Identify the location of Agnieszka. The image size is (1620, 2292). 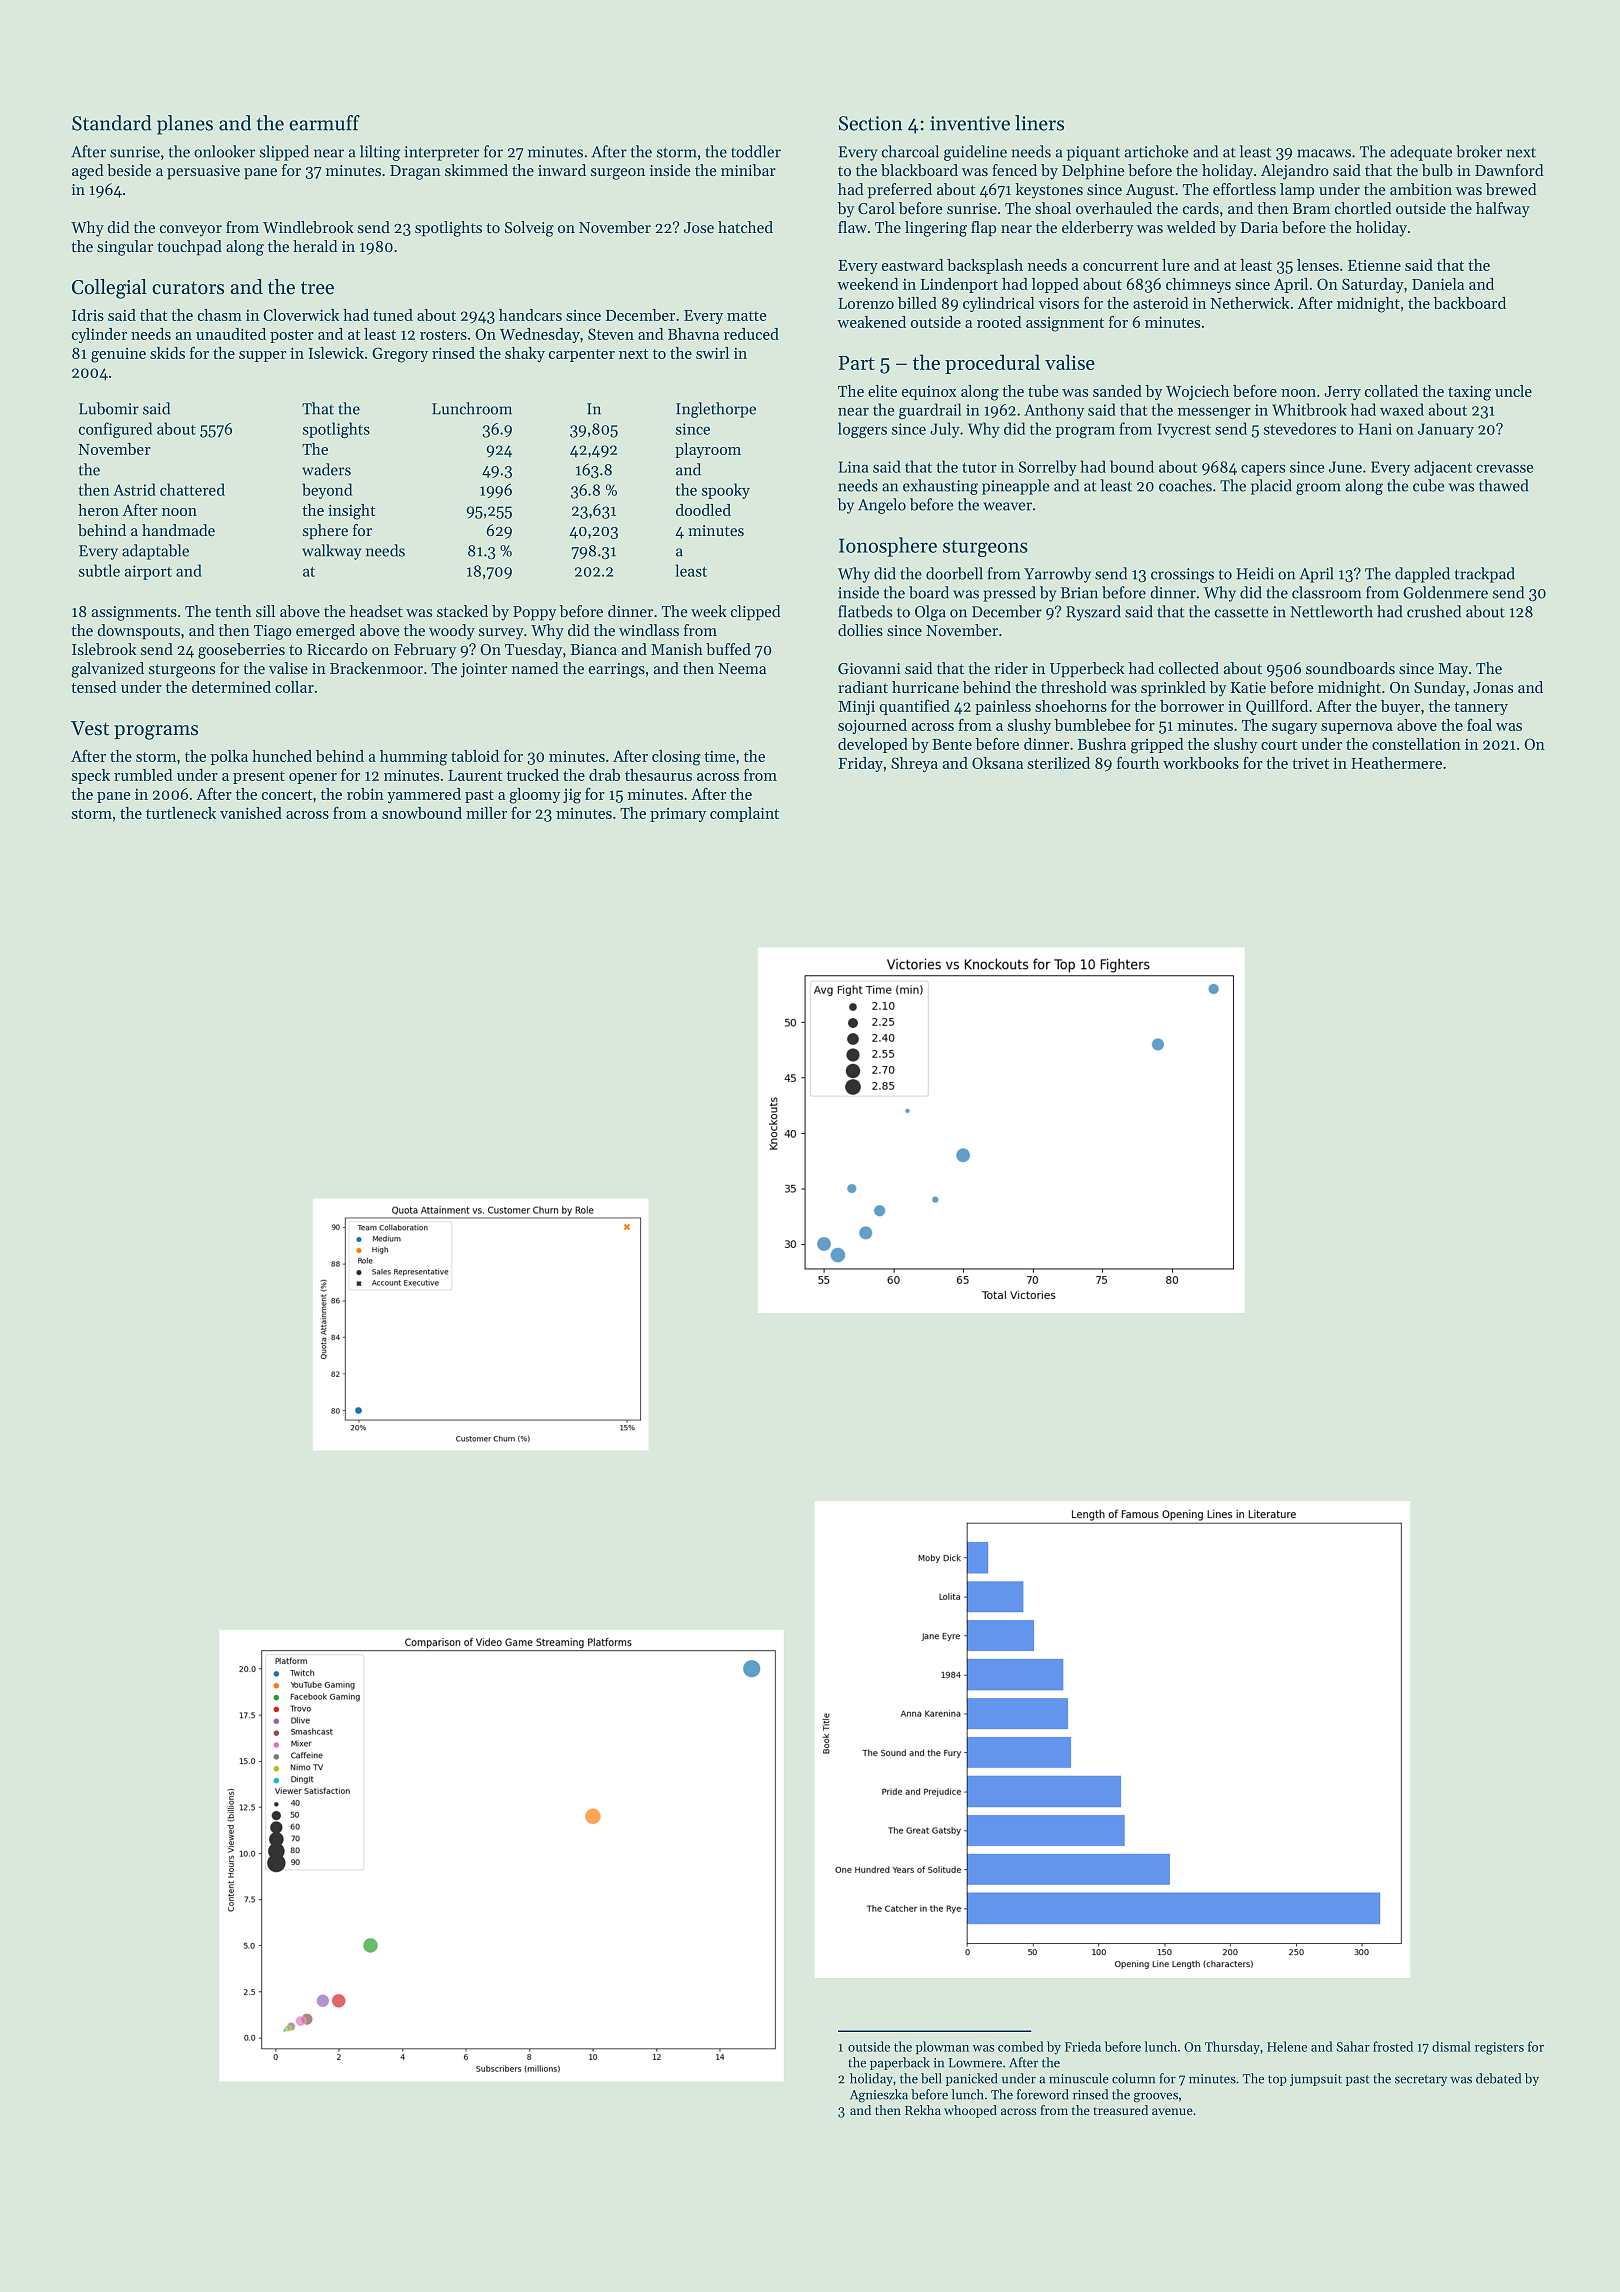
(879, 2096).
